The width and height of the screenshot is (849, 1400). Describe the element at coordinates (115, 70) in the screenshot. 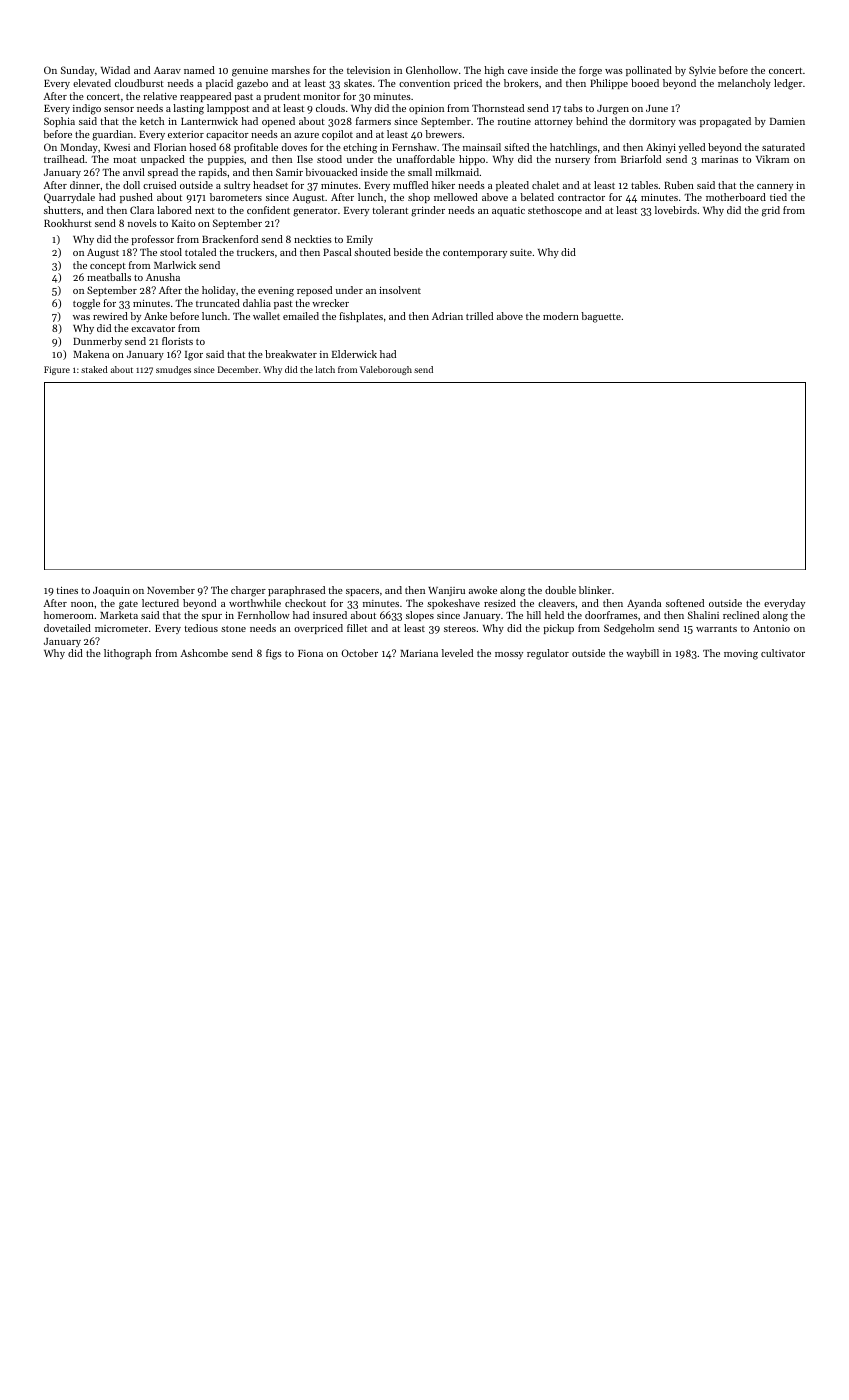

I see `Widad` at that location.
